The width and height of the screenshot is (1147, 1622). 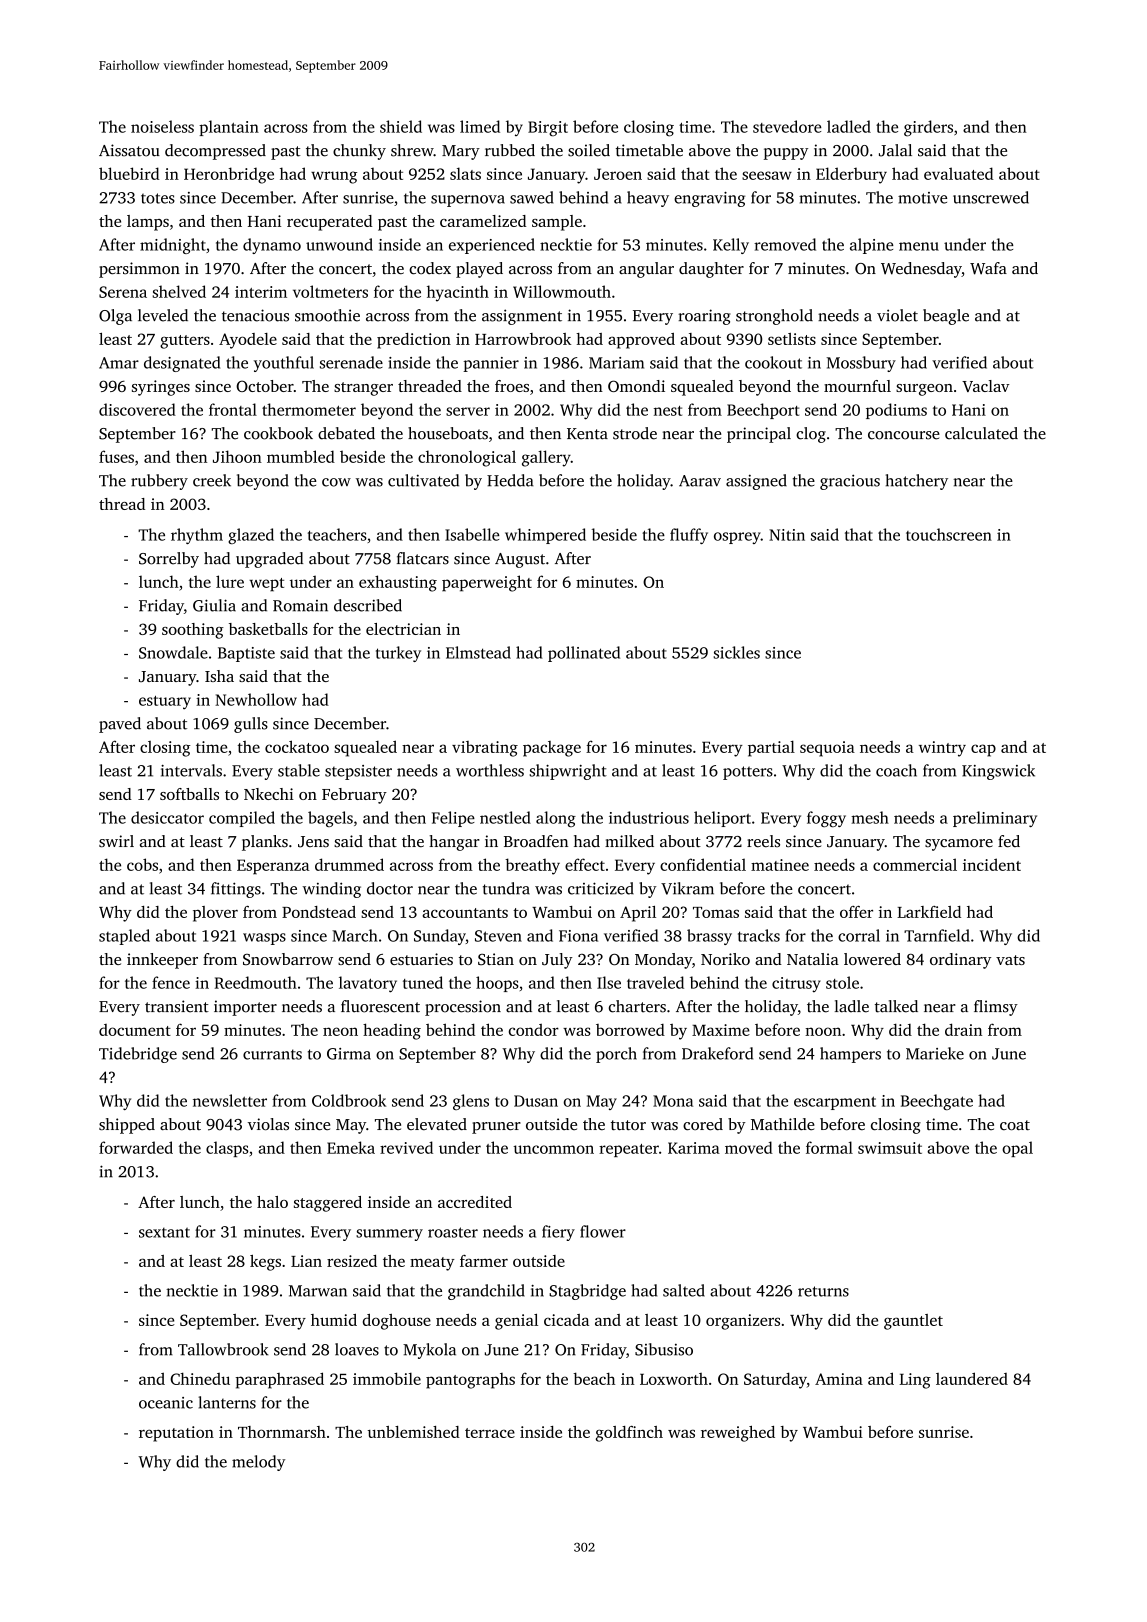 What do you see at coordinates (430, 268) in the screenshot?
I see `codex` at bounding box center [430, 268].
